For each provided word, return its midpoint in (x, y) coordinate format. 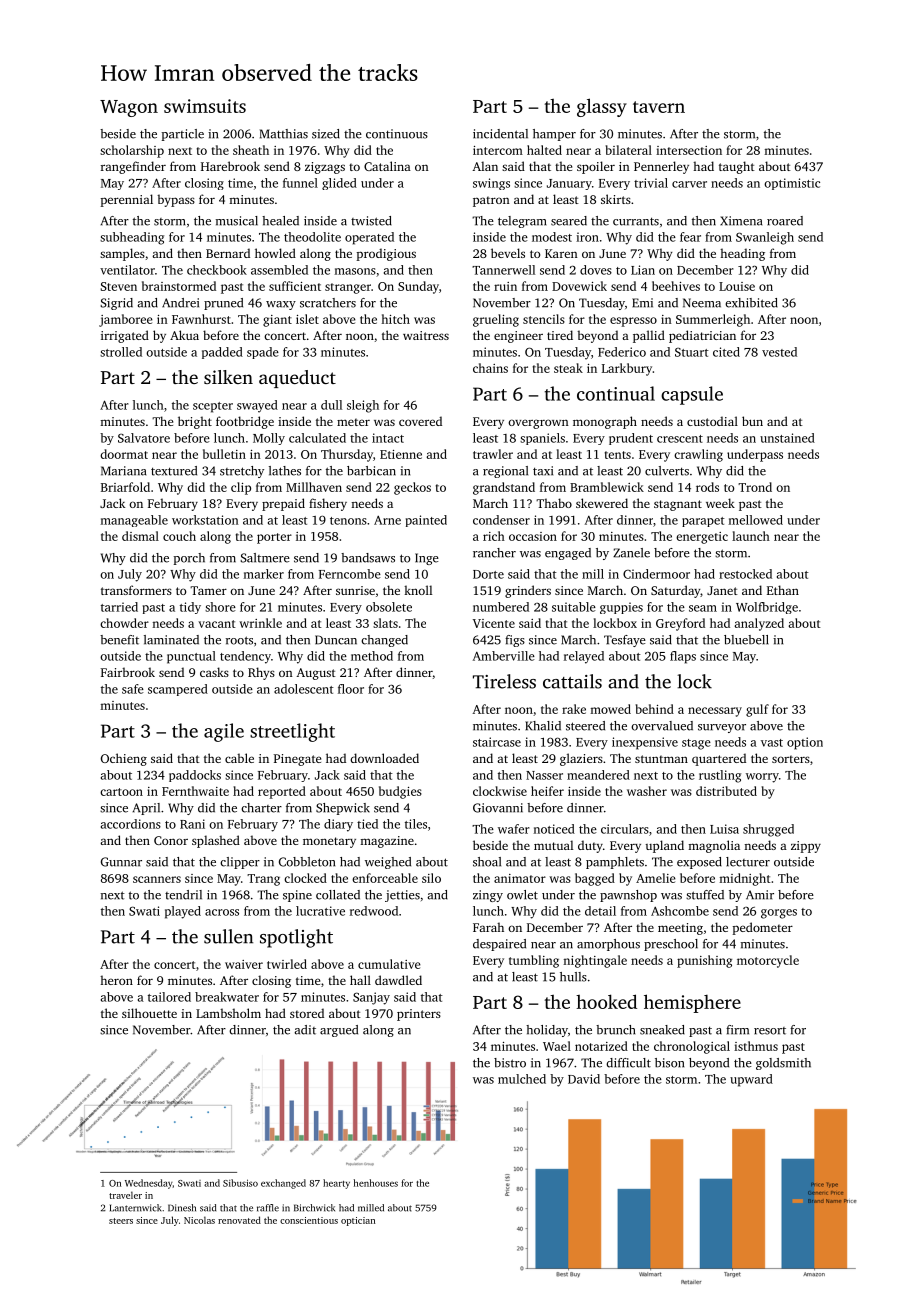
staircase (497, 742)
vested (779, 352)
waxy (281, 305)
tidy (190, 608)
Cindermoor (656, 574)
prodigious (386, 254)
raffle (268, 1208)
